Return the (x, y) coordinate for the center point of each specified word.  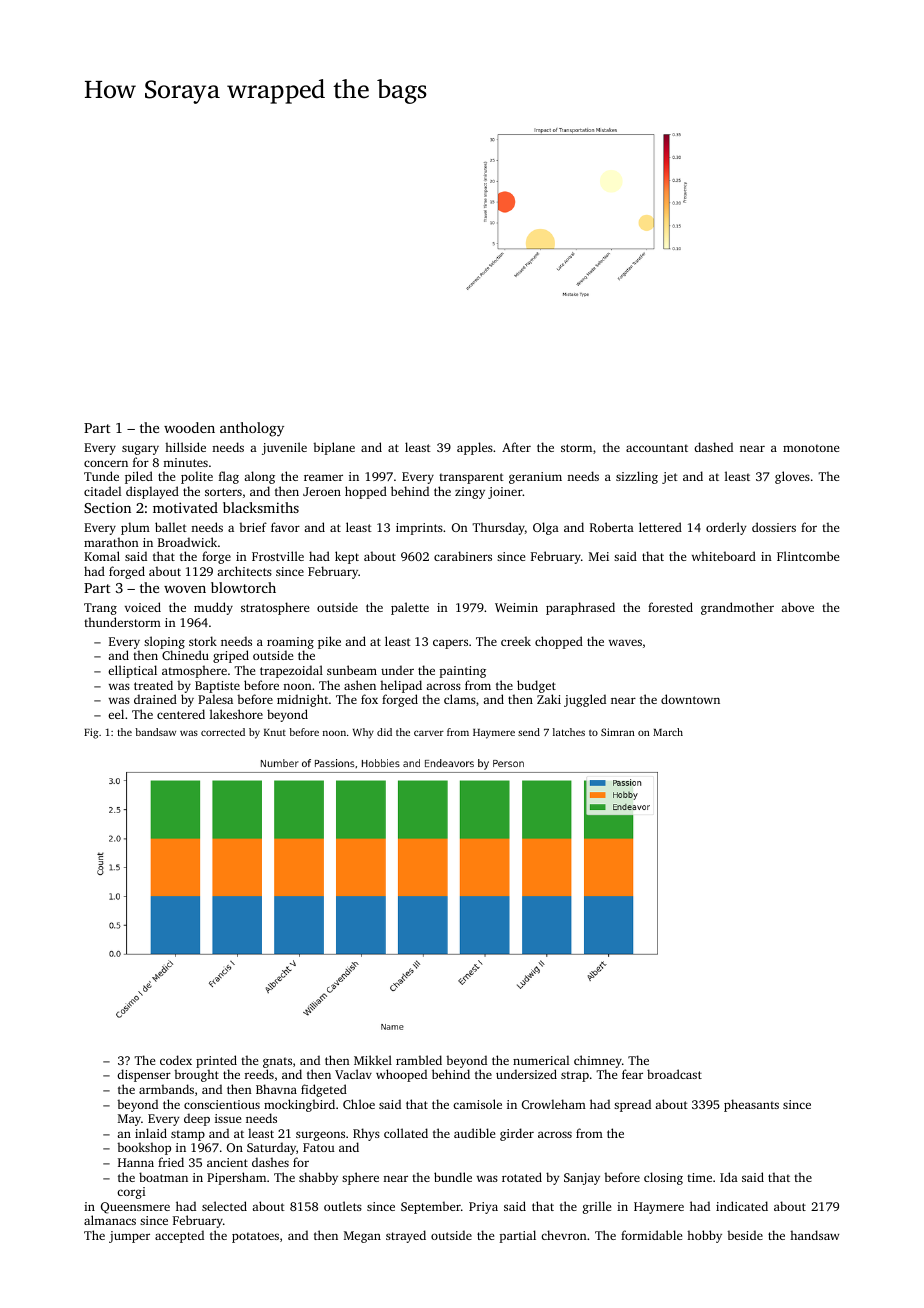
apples (475, 448)
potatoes (255, 1237)
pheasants (751, 1105)
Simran (618, 732)
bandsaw (155, 732)
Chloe (359, 1104)
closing (663, 1178)
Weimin (516, 607)
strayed (406, 1236)
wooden (189, 427)
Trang (100, 609)
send (529, 732)
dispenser (144, 1075)
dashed (713, 447)
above (797, 607)
